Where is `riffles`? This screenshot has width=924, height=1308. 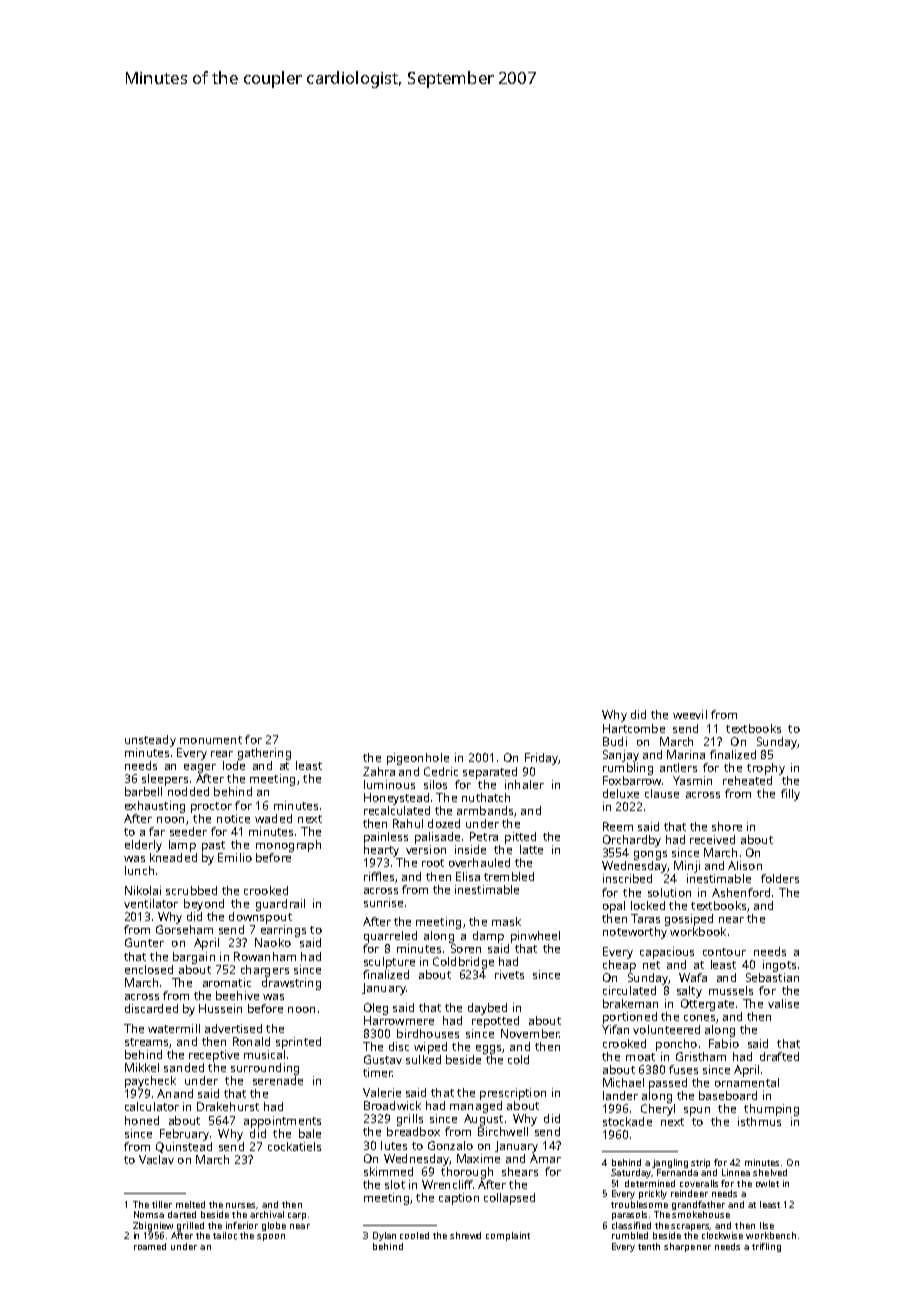
riffles is located at coordinates (379, 876).
